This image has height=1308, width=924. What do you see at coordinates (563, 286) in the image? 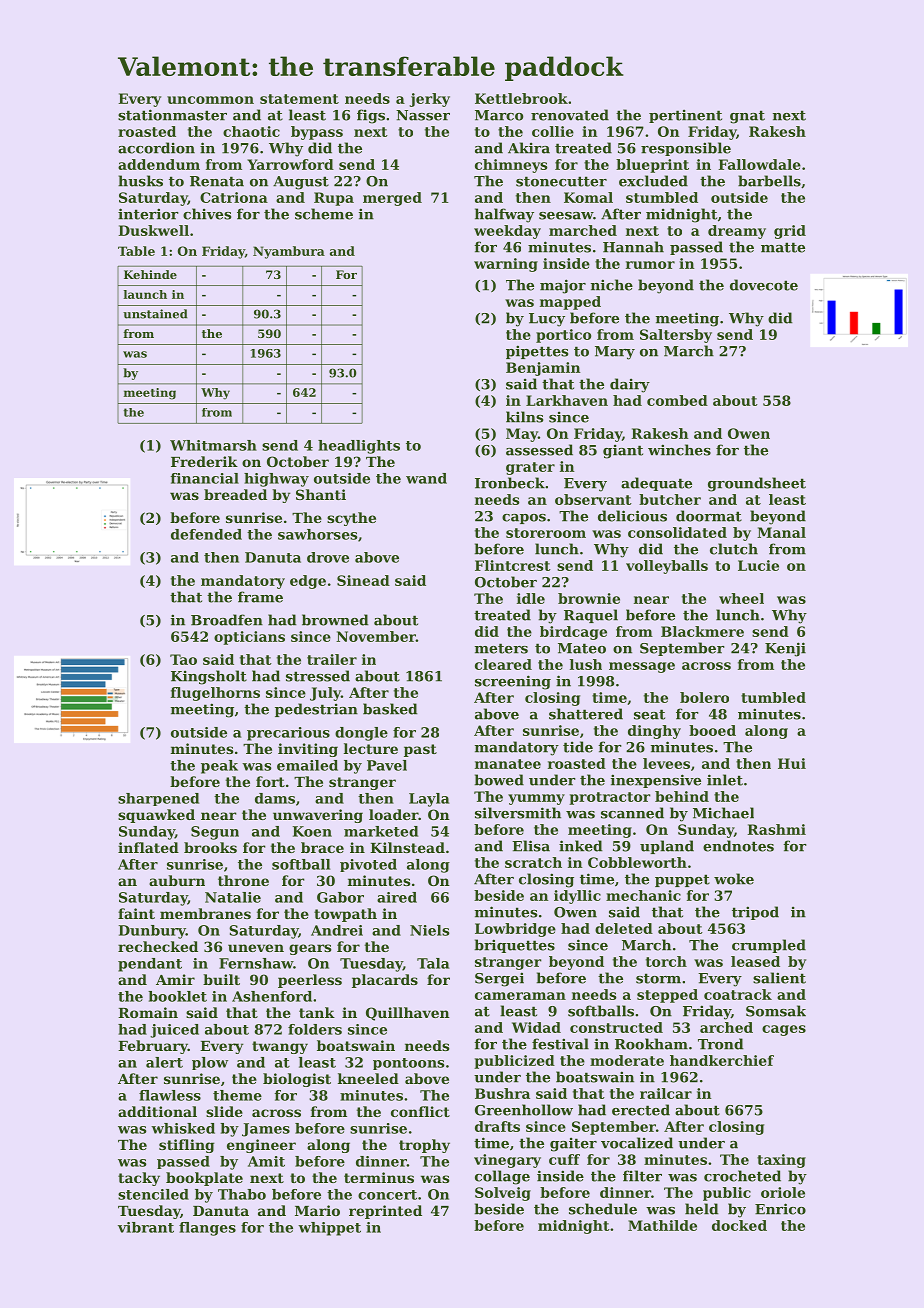
I see `major` at bounding box center [563, 286].
